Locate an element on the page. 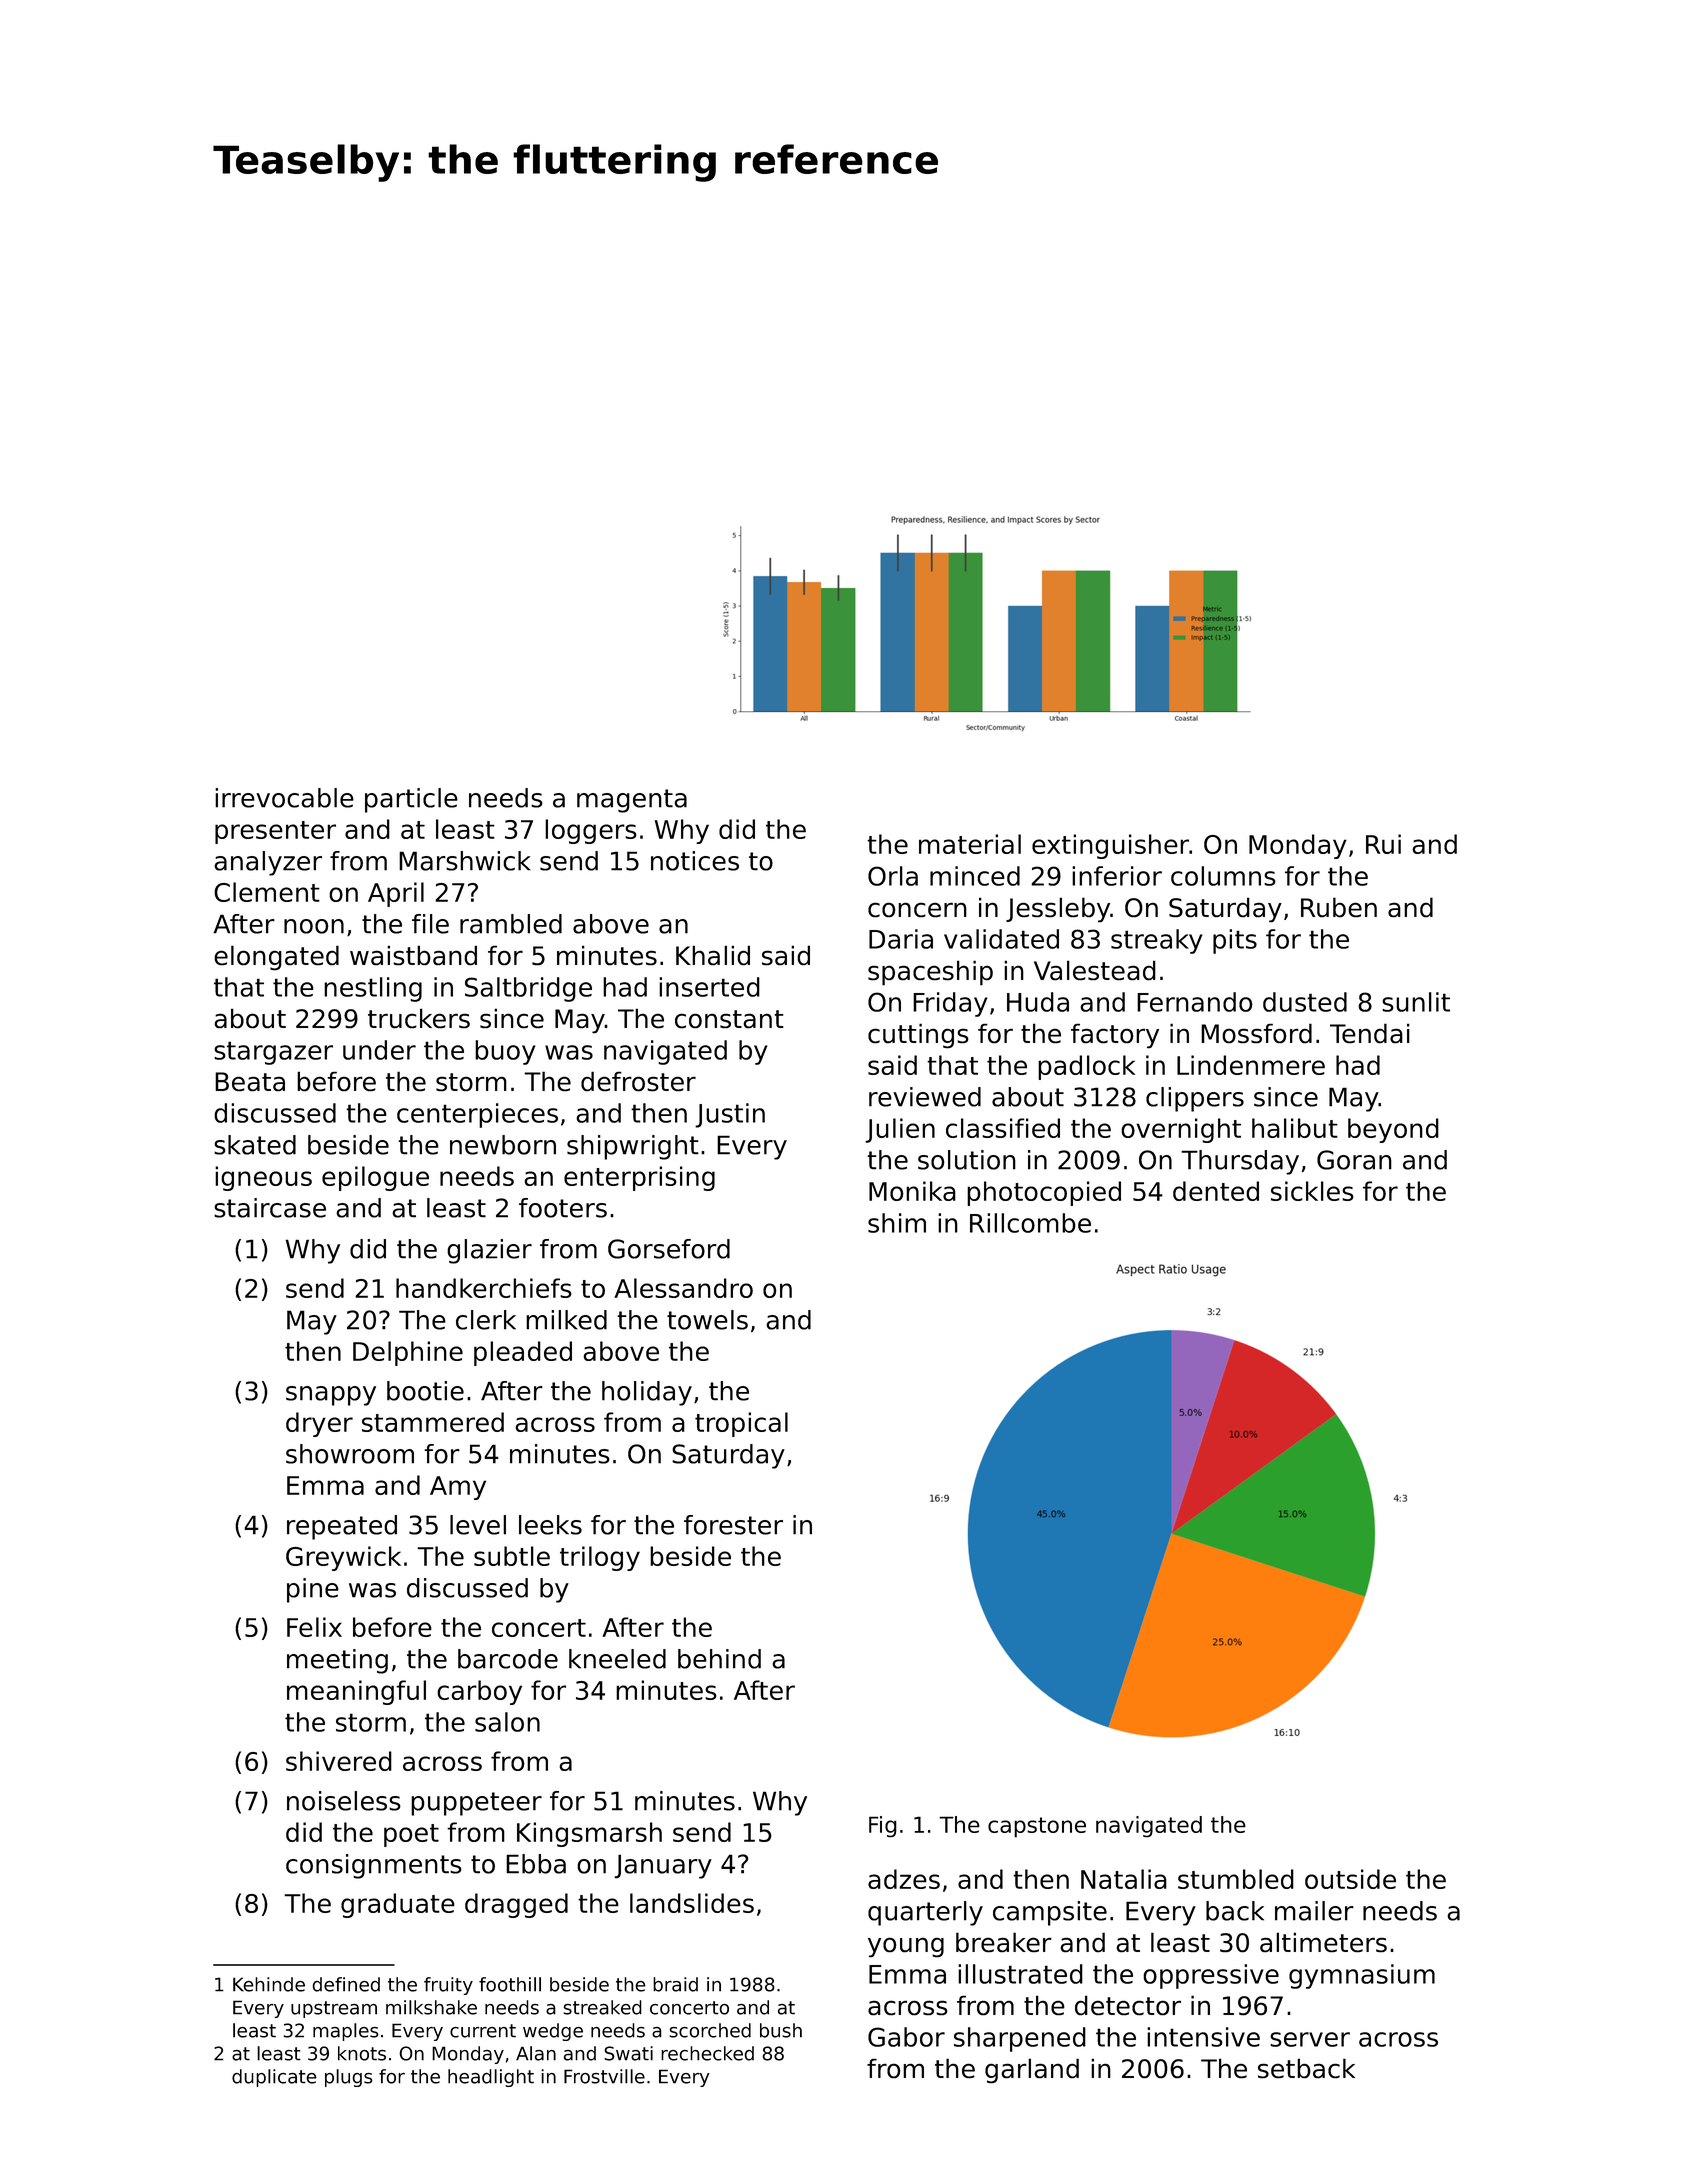 Image resolution: width=1683 pixels, height=2178 pixels. forester is located at coordinates (733, 1525).
